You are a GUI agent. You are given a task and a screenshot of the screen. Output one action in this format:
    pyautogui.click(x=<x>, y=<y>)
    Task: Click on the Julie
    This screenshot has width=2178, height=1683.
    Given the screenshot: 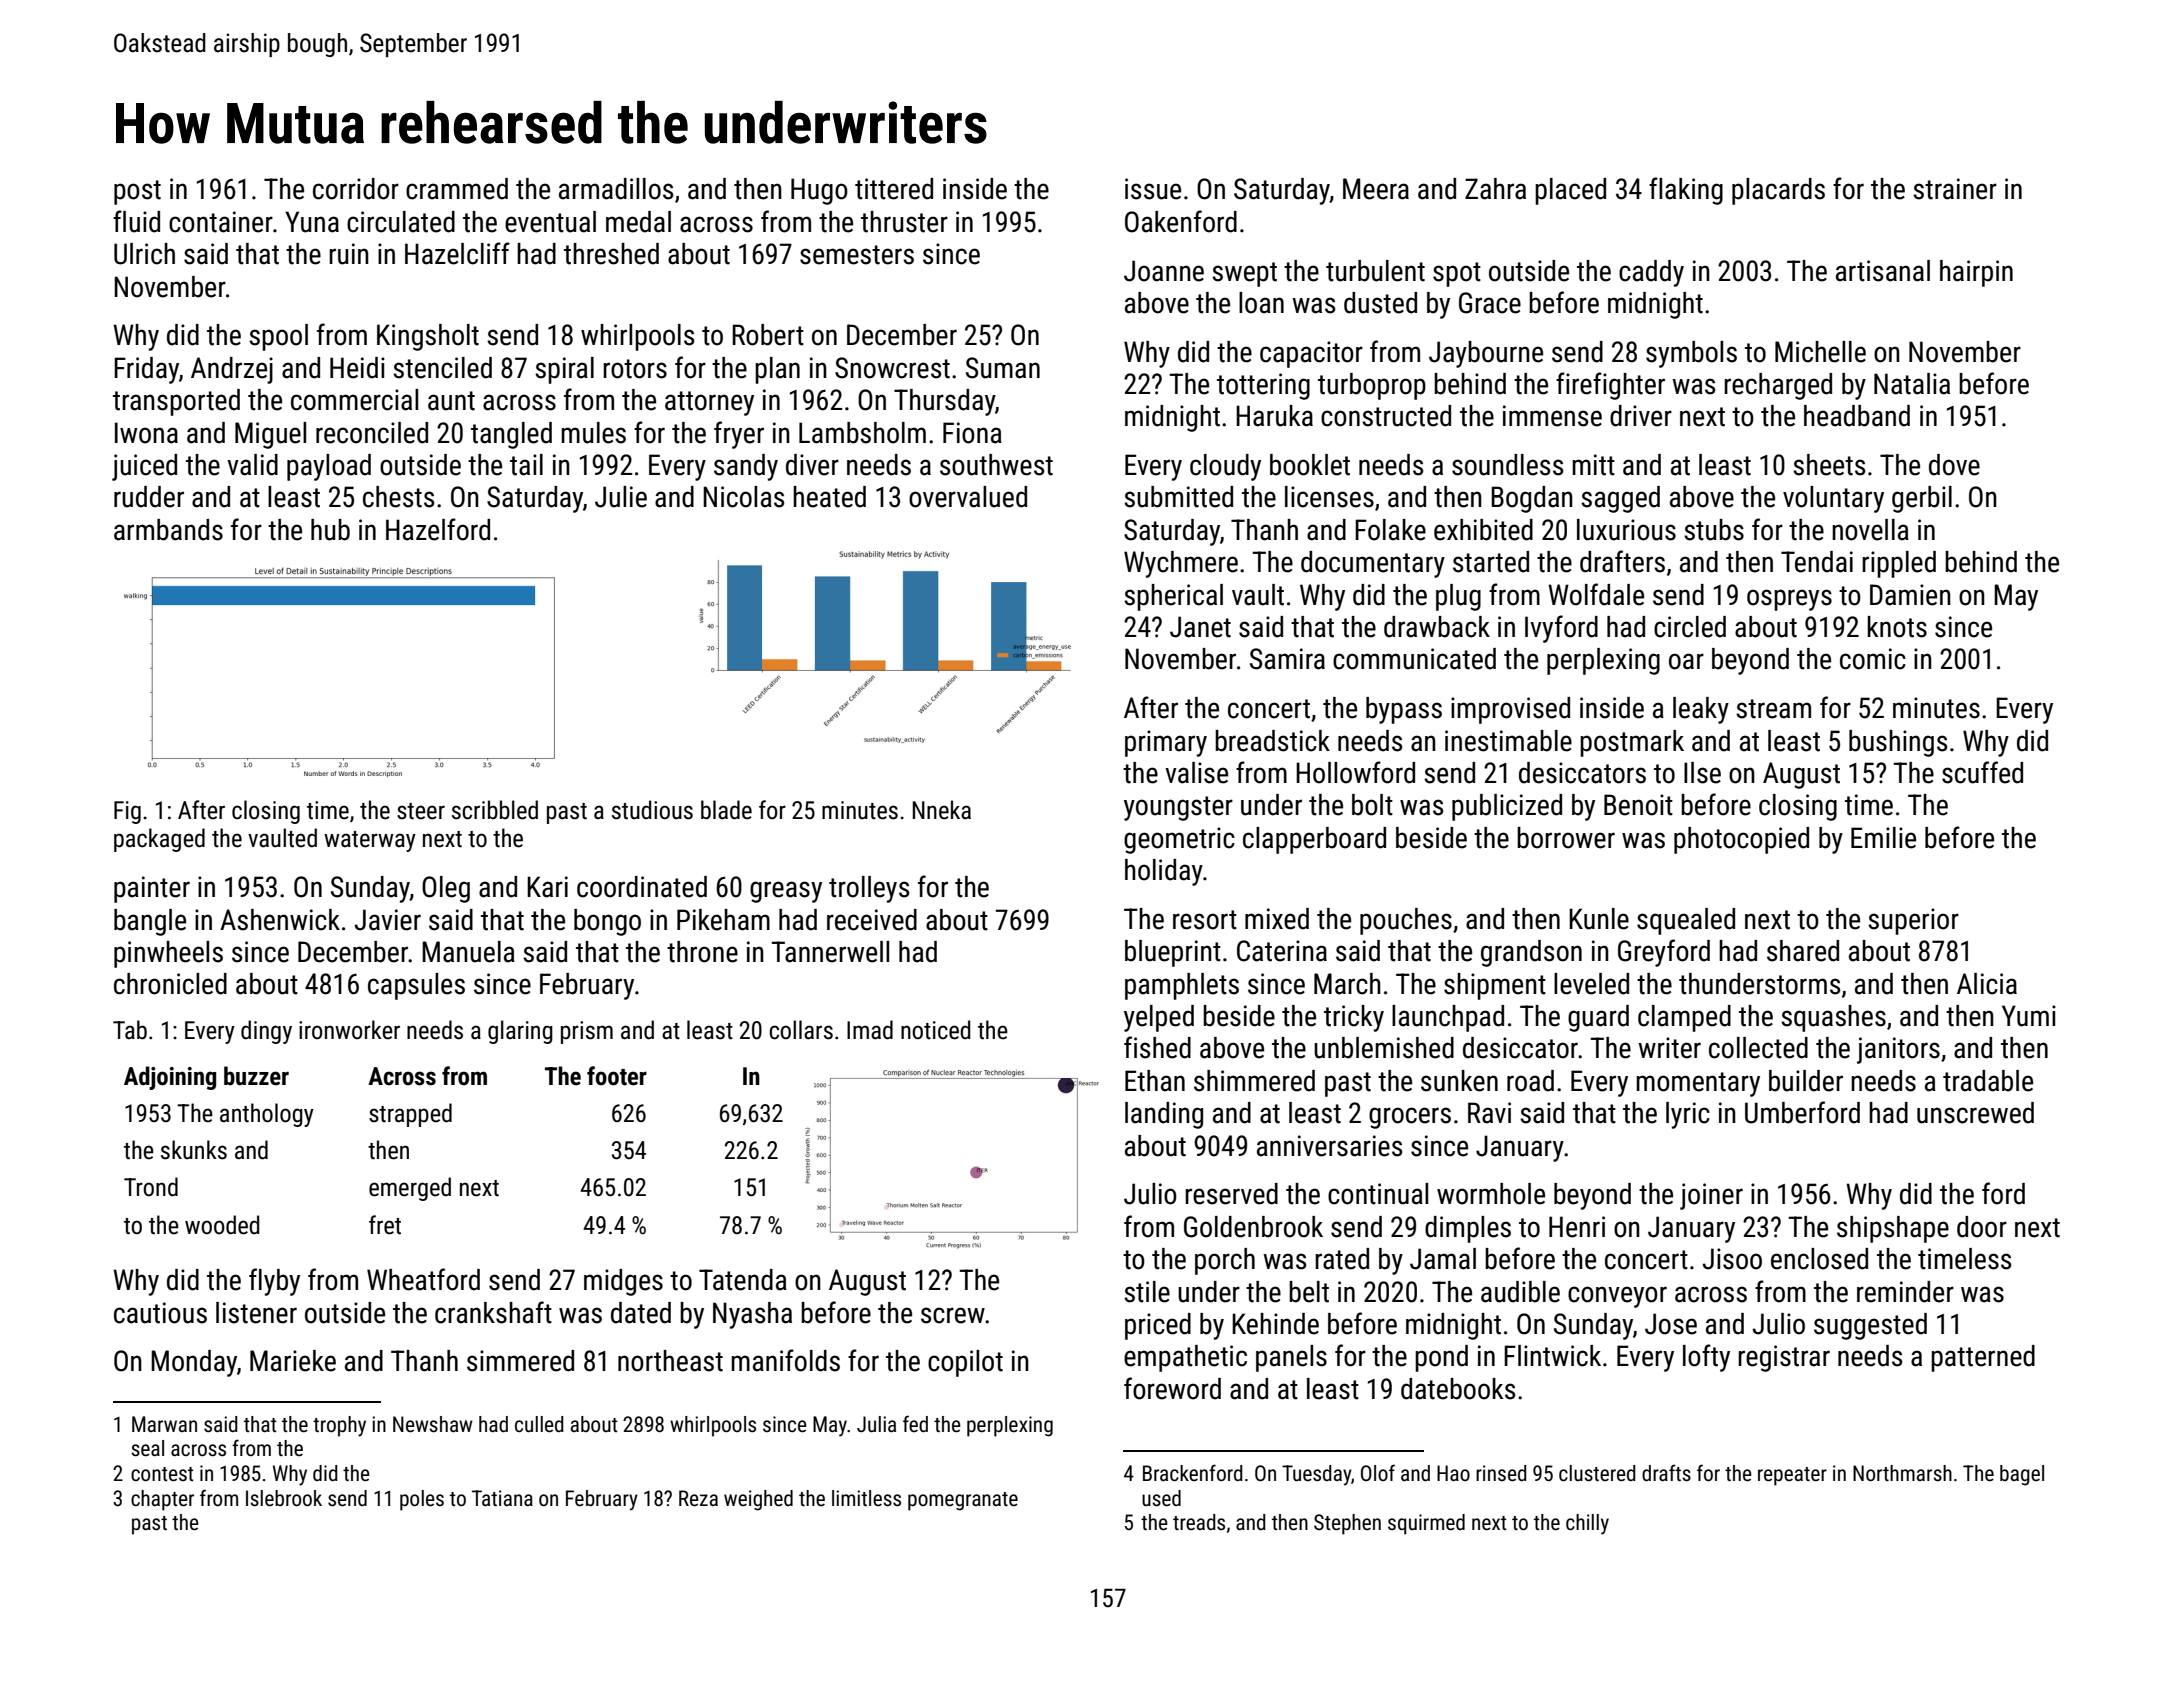 What is the action you would take?
    pyautogui.click(x=621, y=497)
